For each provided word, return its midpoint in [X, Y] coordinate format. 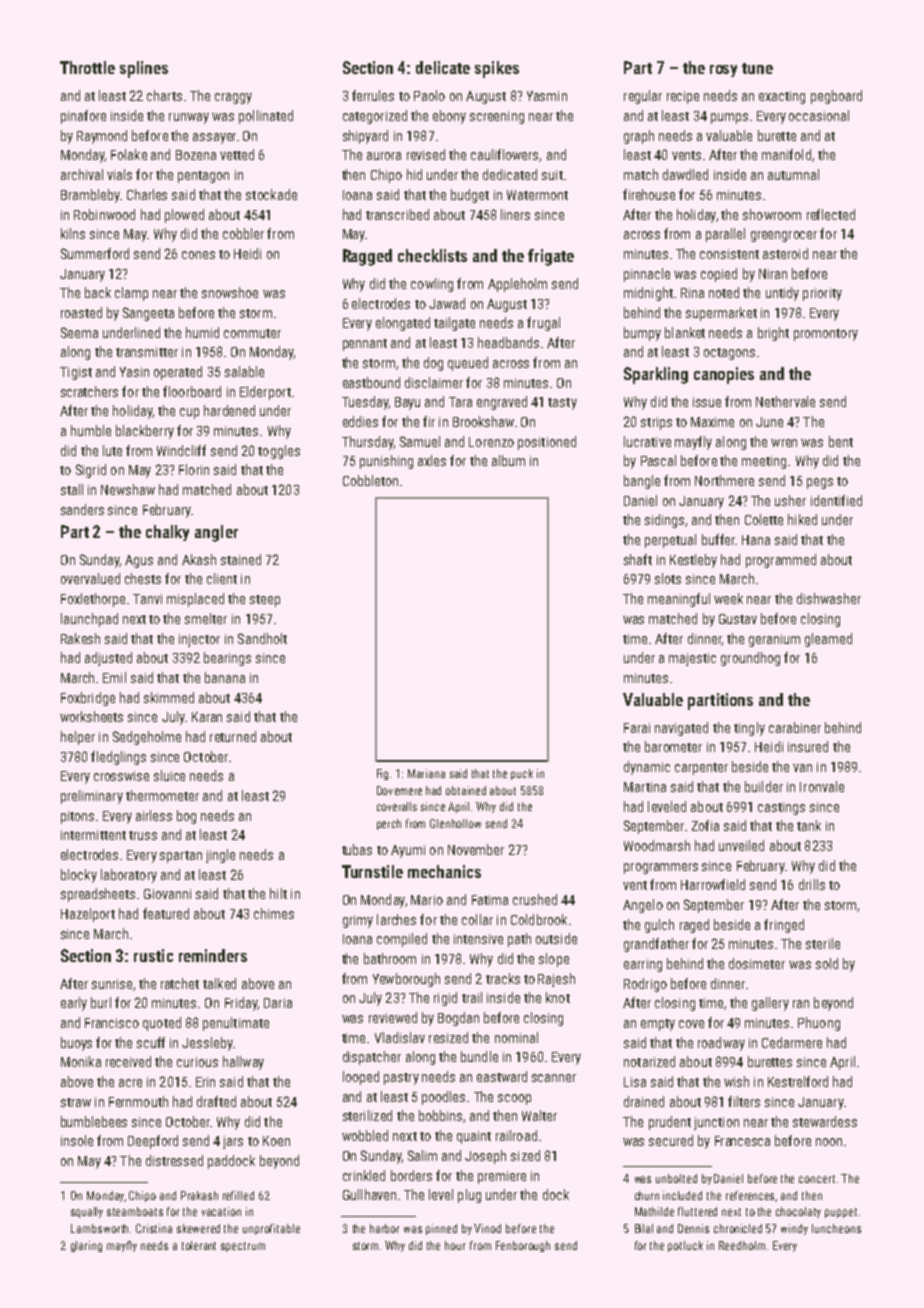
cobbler [243, 233]
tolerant [199, 1245]
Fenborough [523, 1246]
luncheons [836, 1228]
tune [757, 68]
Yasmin [547, 96]
